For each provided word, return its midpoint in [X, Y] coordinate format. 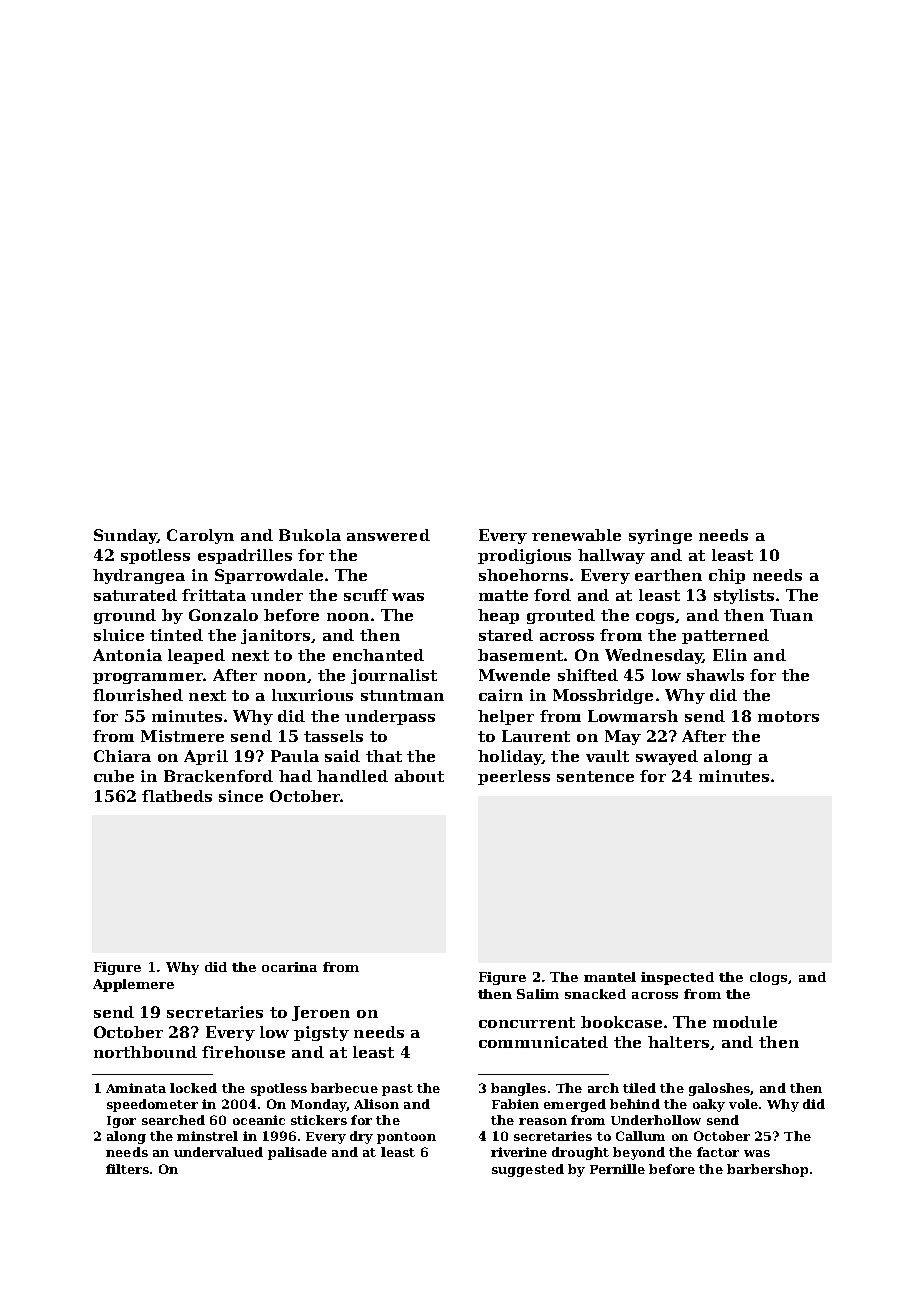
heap [498, 616]
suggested [528, 1170]
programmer [148, 678]
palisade [297, 1153]
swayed [667, 757]
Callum [640, 1136]
